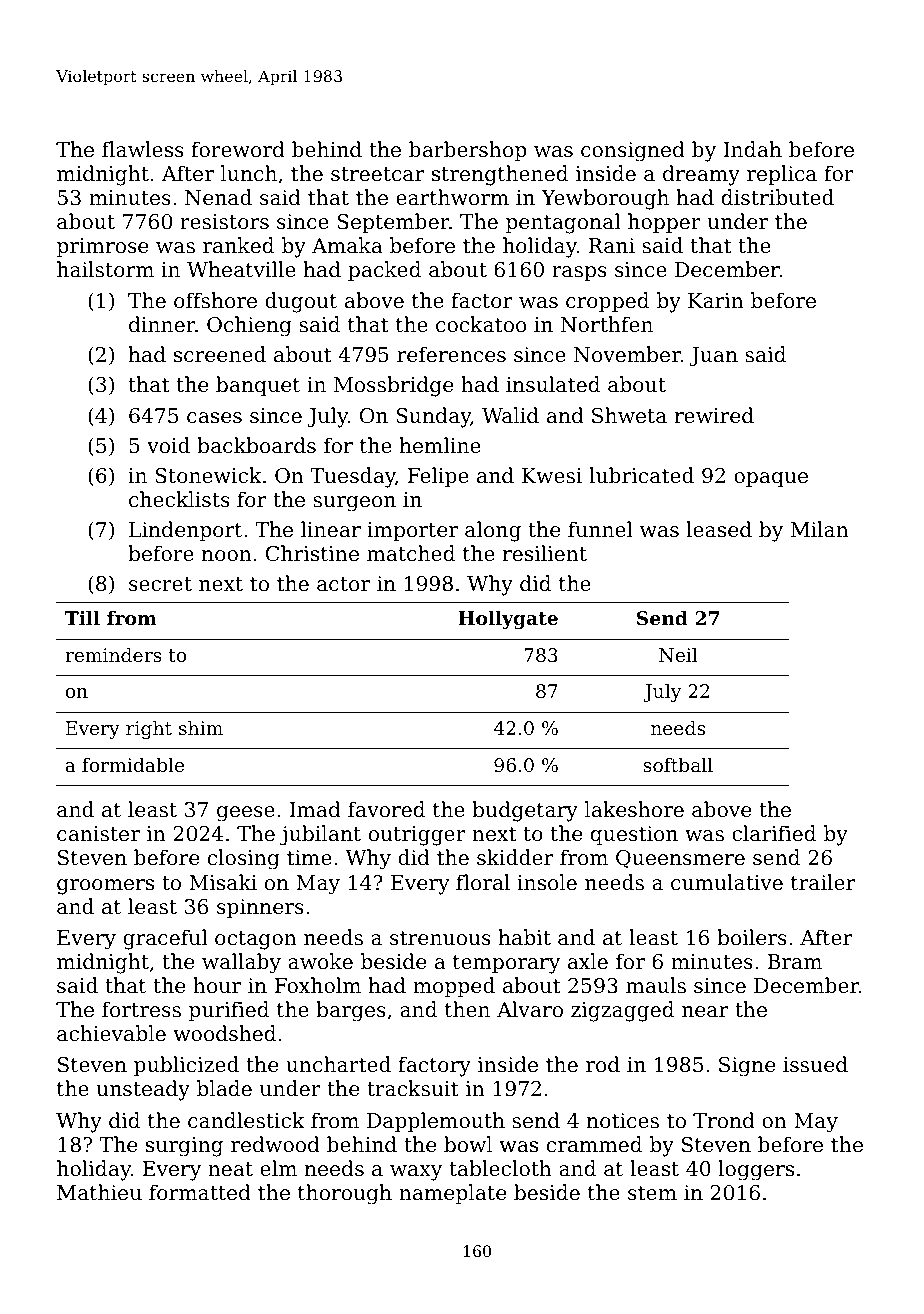  Describe the element at coordinates (493, 531) in the screenshot. I see `along` at that location.
